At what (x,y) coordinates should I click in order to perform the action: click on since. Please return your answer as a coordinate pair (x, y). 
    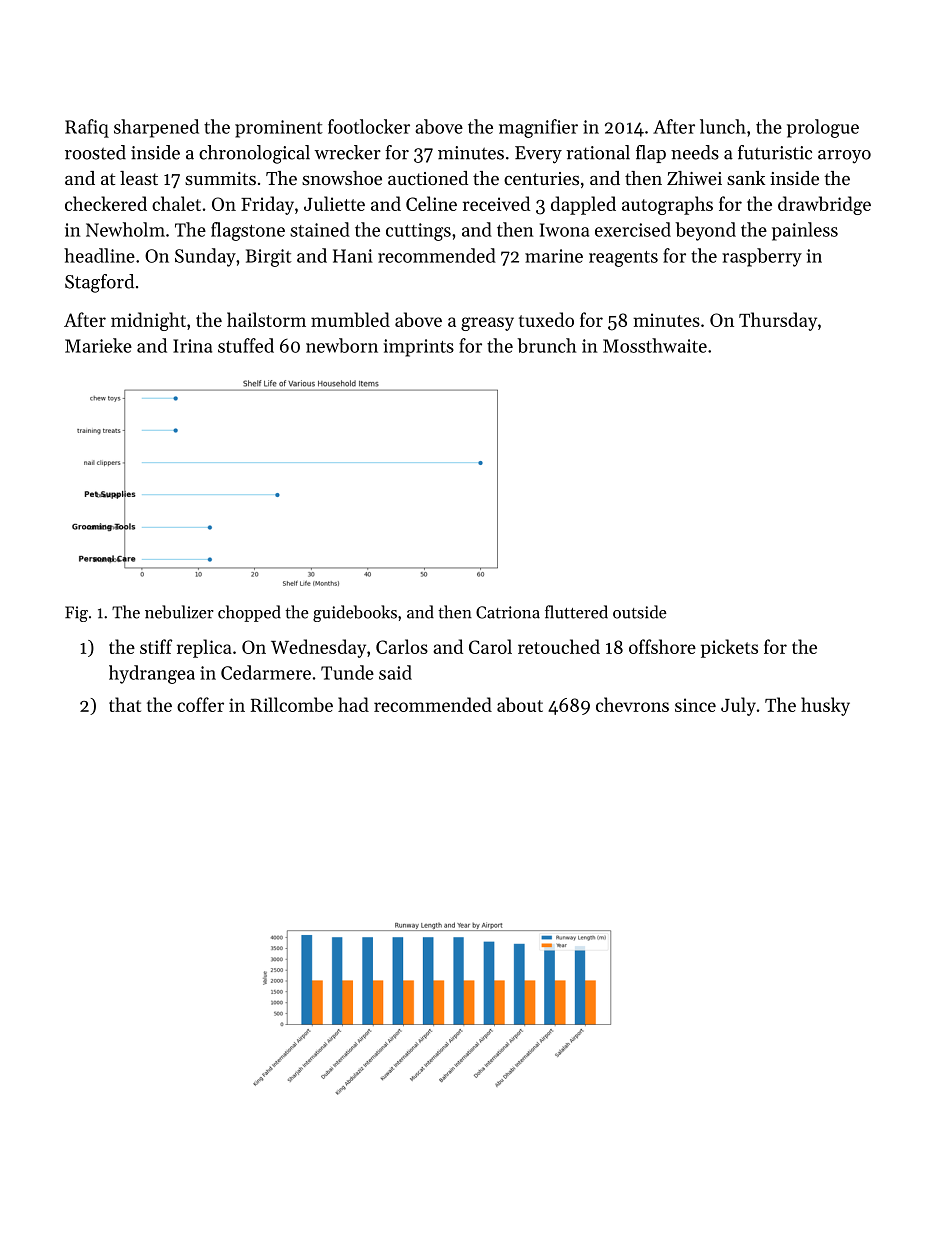
    Looking at the image, I should click on (695, 705).
